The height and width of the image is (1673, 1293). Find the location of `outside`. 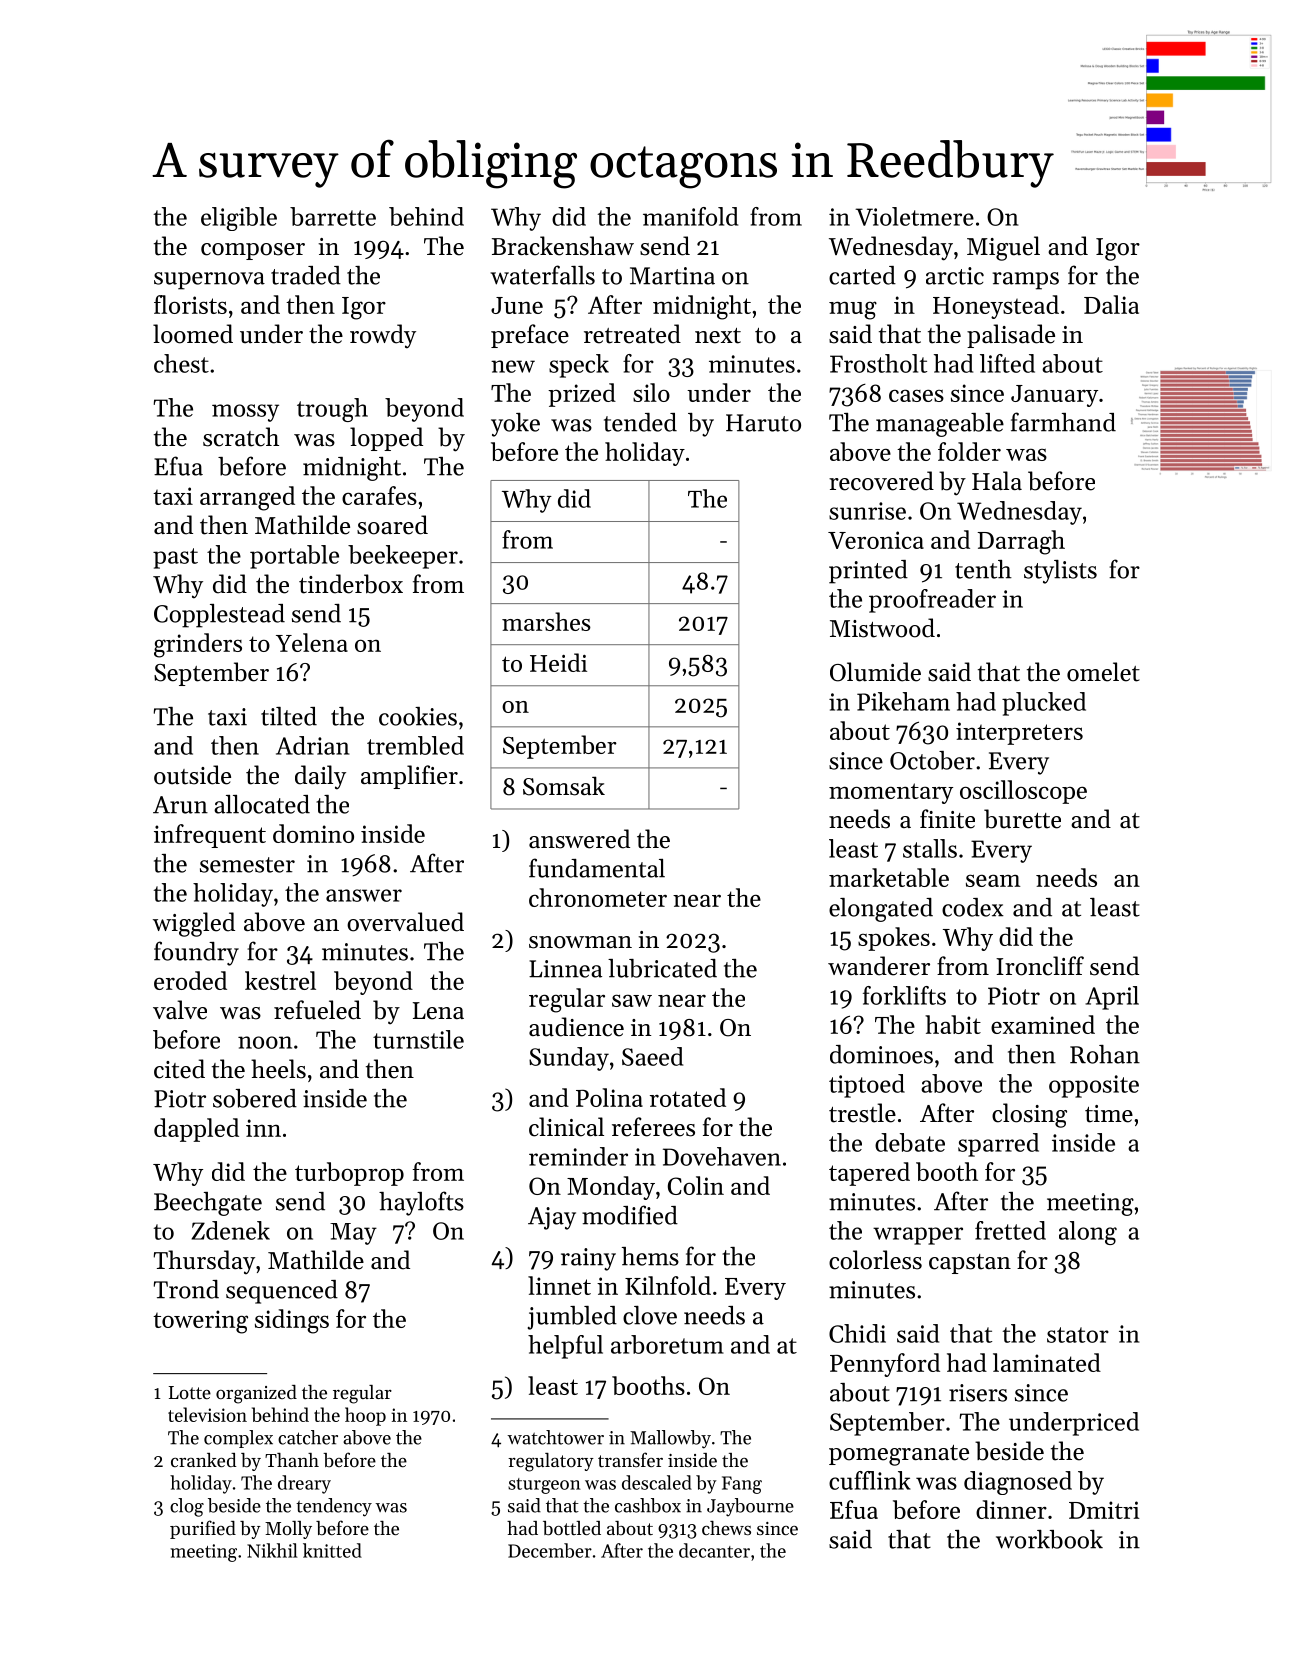

outside is located at coordinates (192, 775).
